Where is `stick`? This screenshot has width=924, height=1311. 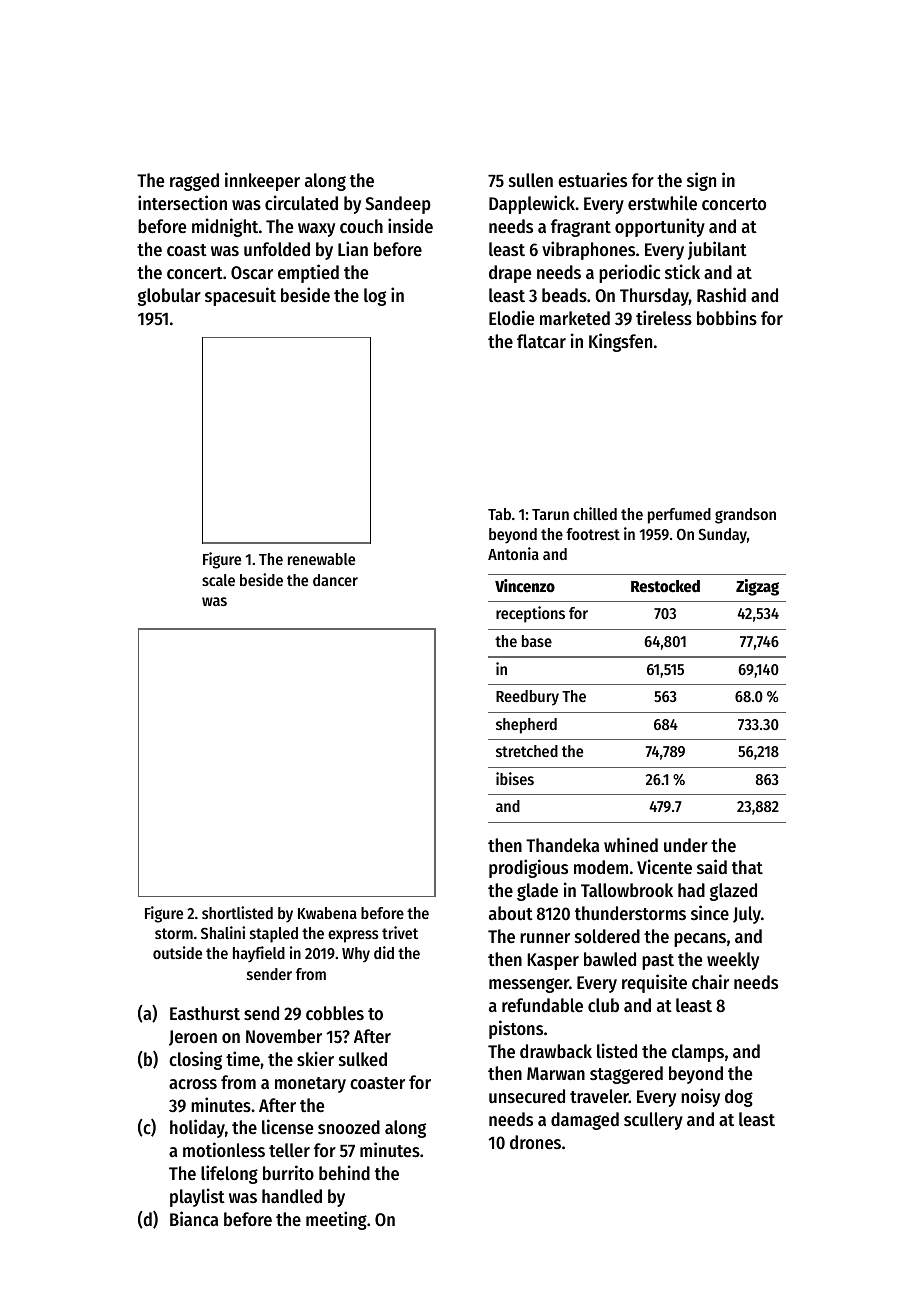
stick is located at coordinates (682, 271).
